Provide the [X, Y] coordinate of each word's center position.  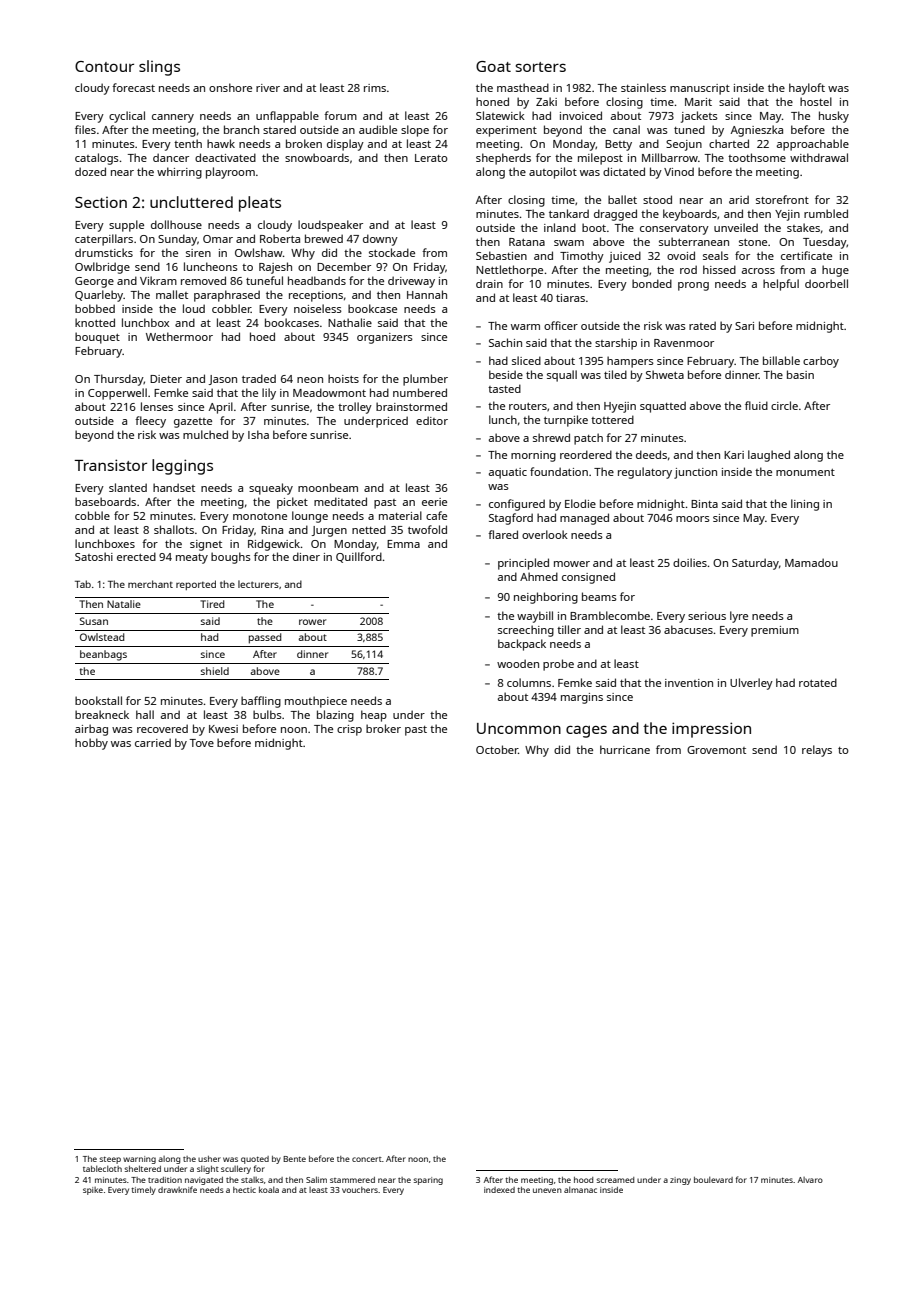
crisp [349, 730]
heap [374, 716]
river [268, 88]
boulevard [713, 1179]
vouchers [360, 1190]
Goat [493, 66]
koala [269, 1189]
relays [817, 751]
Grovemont [716, 750]
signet [206, 545]
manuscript [700, 89]
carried [153, 742]
